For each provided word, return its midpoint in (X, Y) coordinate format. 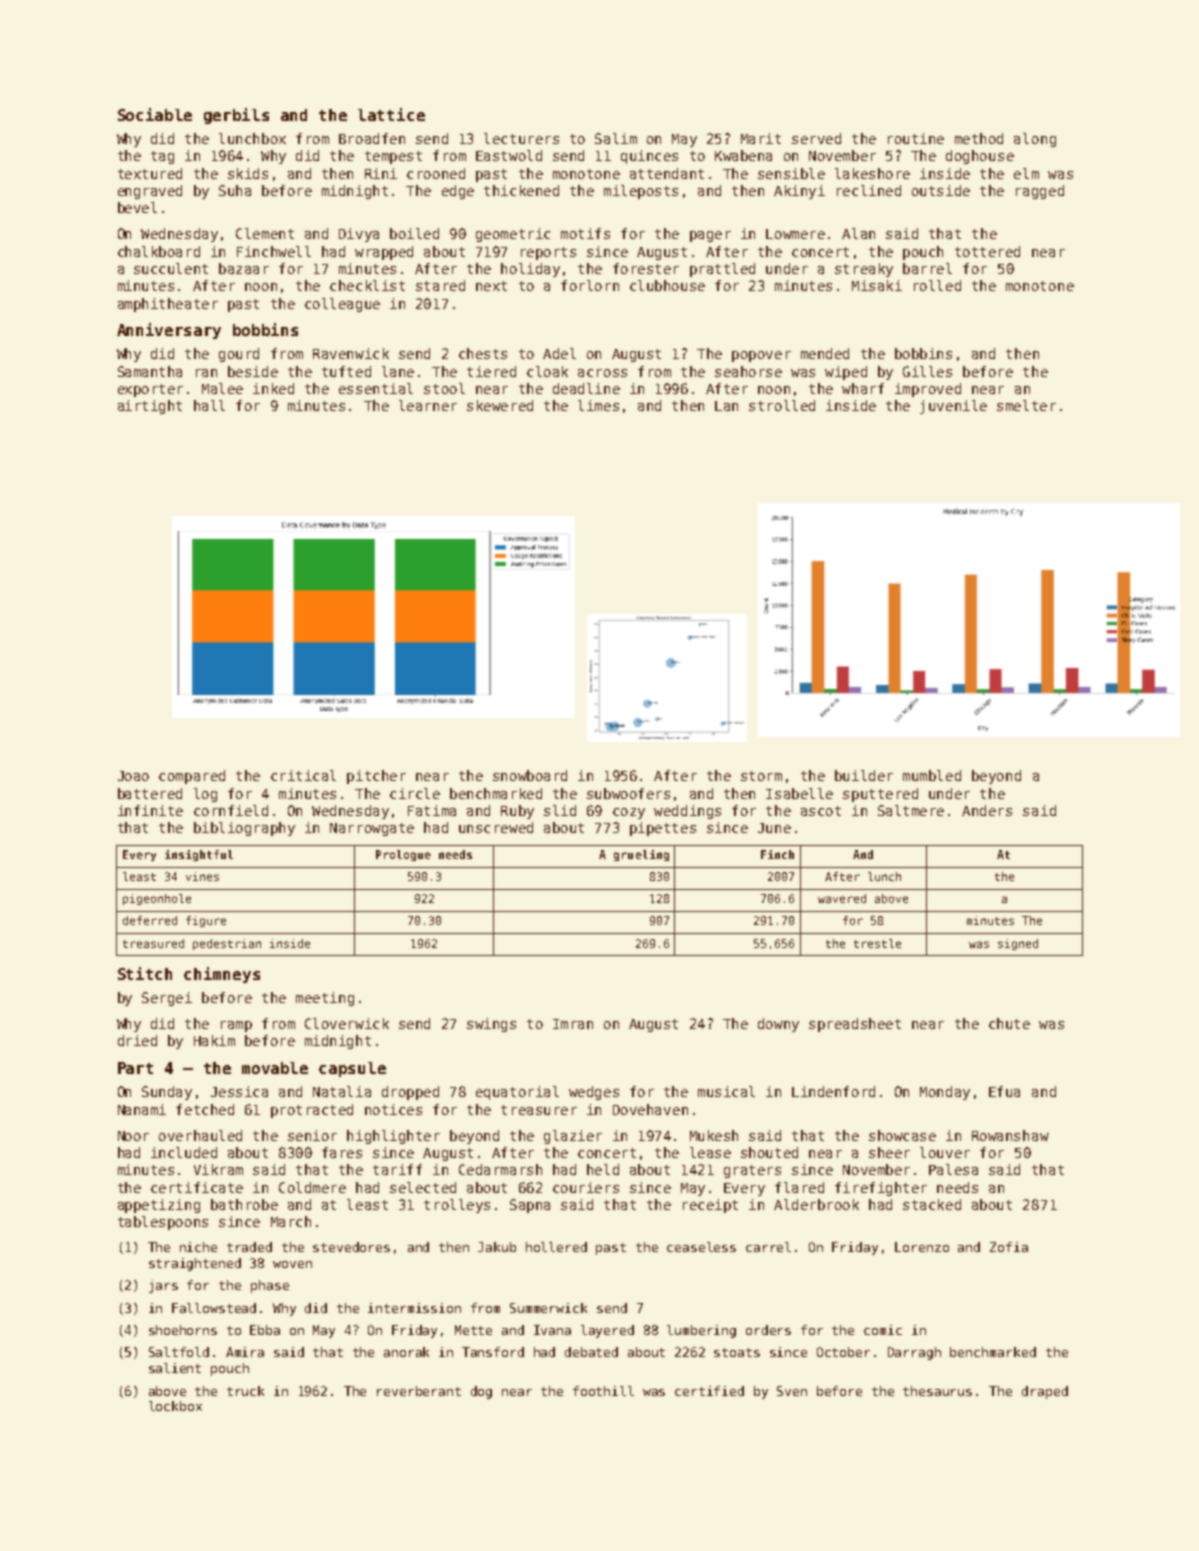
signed (1018, 944)
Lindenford (833, 1091)
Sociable (155, 114)
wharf (863, 388)
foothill (603, 1391)
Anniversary (169, 331)
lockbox (175, 1406)
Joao (133, 776)
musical (726, 1091)
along (1035, 140)
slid (560, 810)
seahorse (748, 371)
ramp (236, 1026)
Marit (761, 138)
